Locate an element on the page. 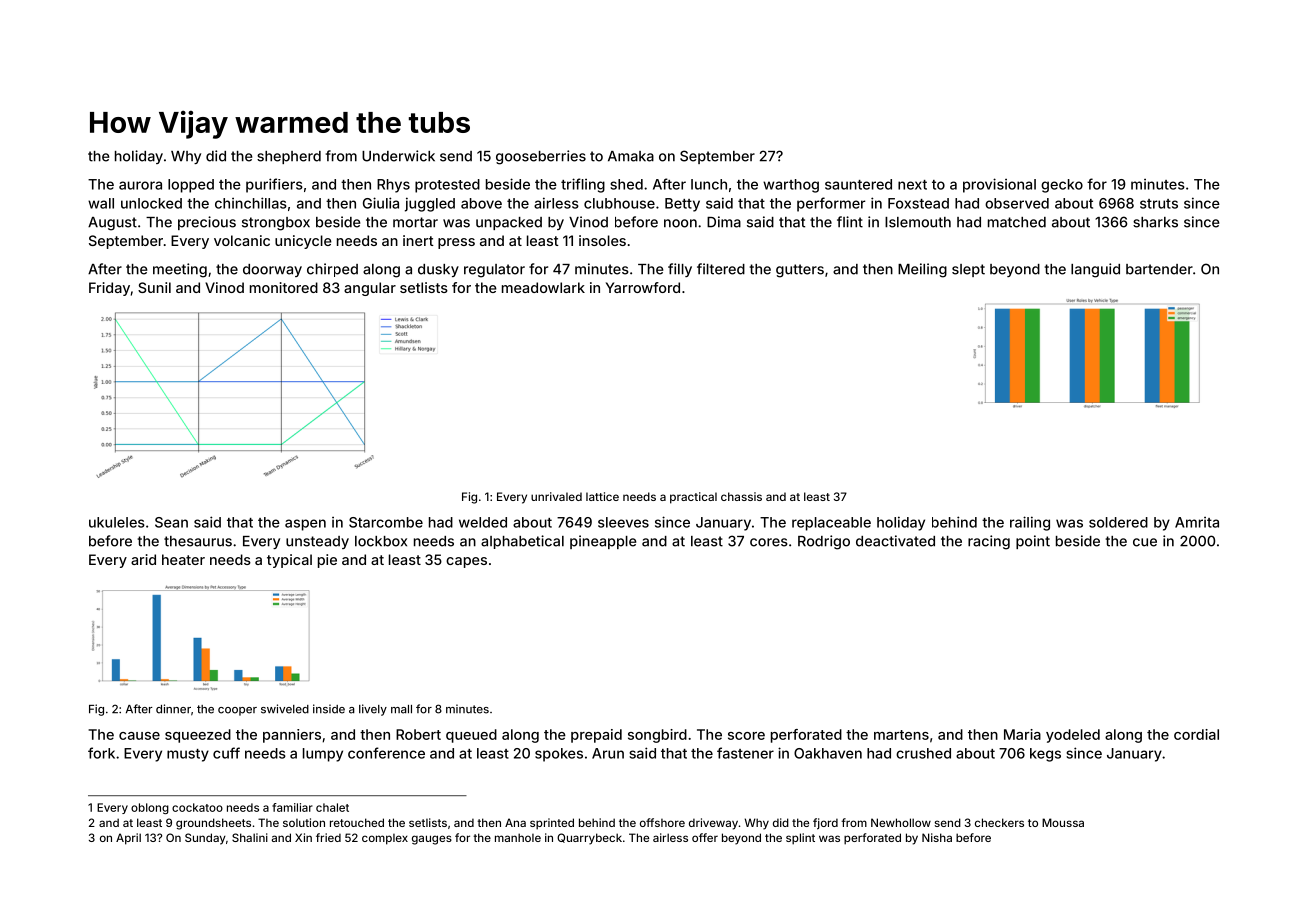 This page has height=924, width=1308. capes is located at coordinates (466, 562).
